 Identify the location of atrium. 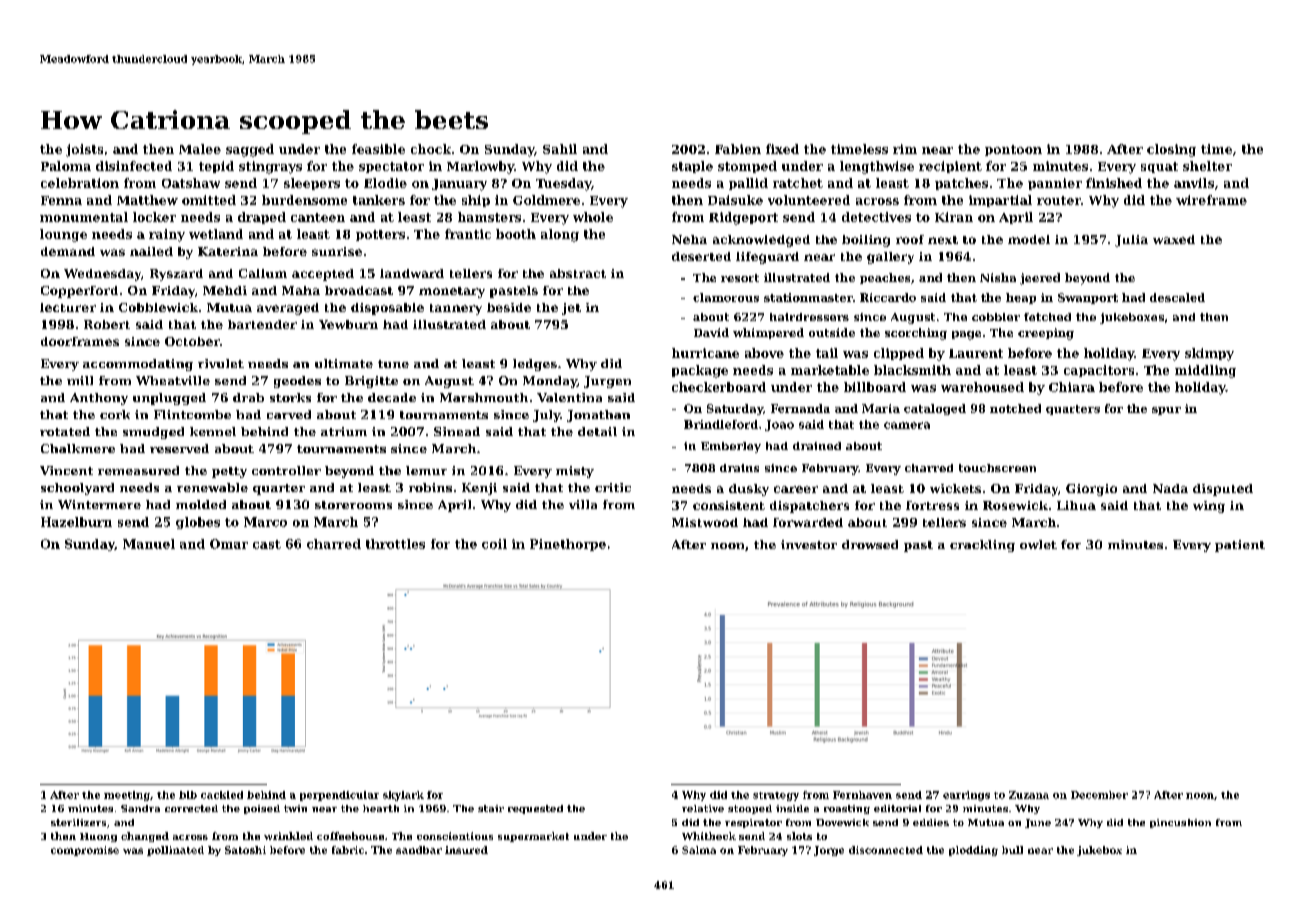
(344, 431).
